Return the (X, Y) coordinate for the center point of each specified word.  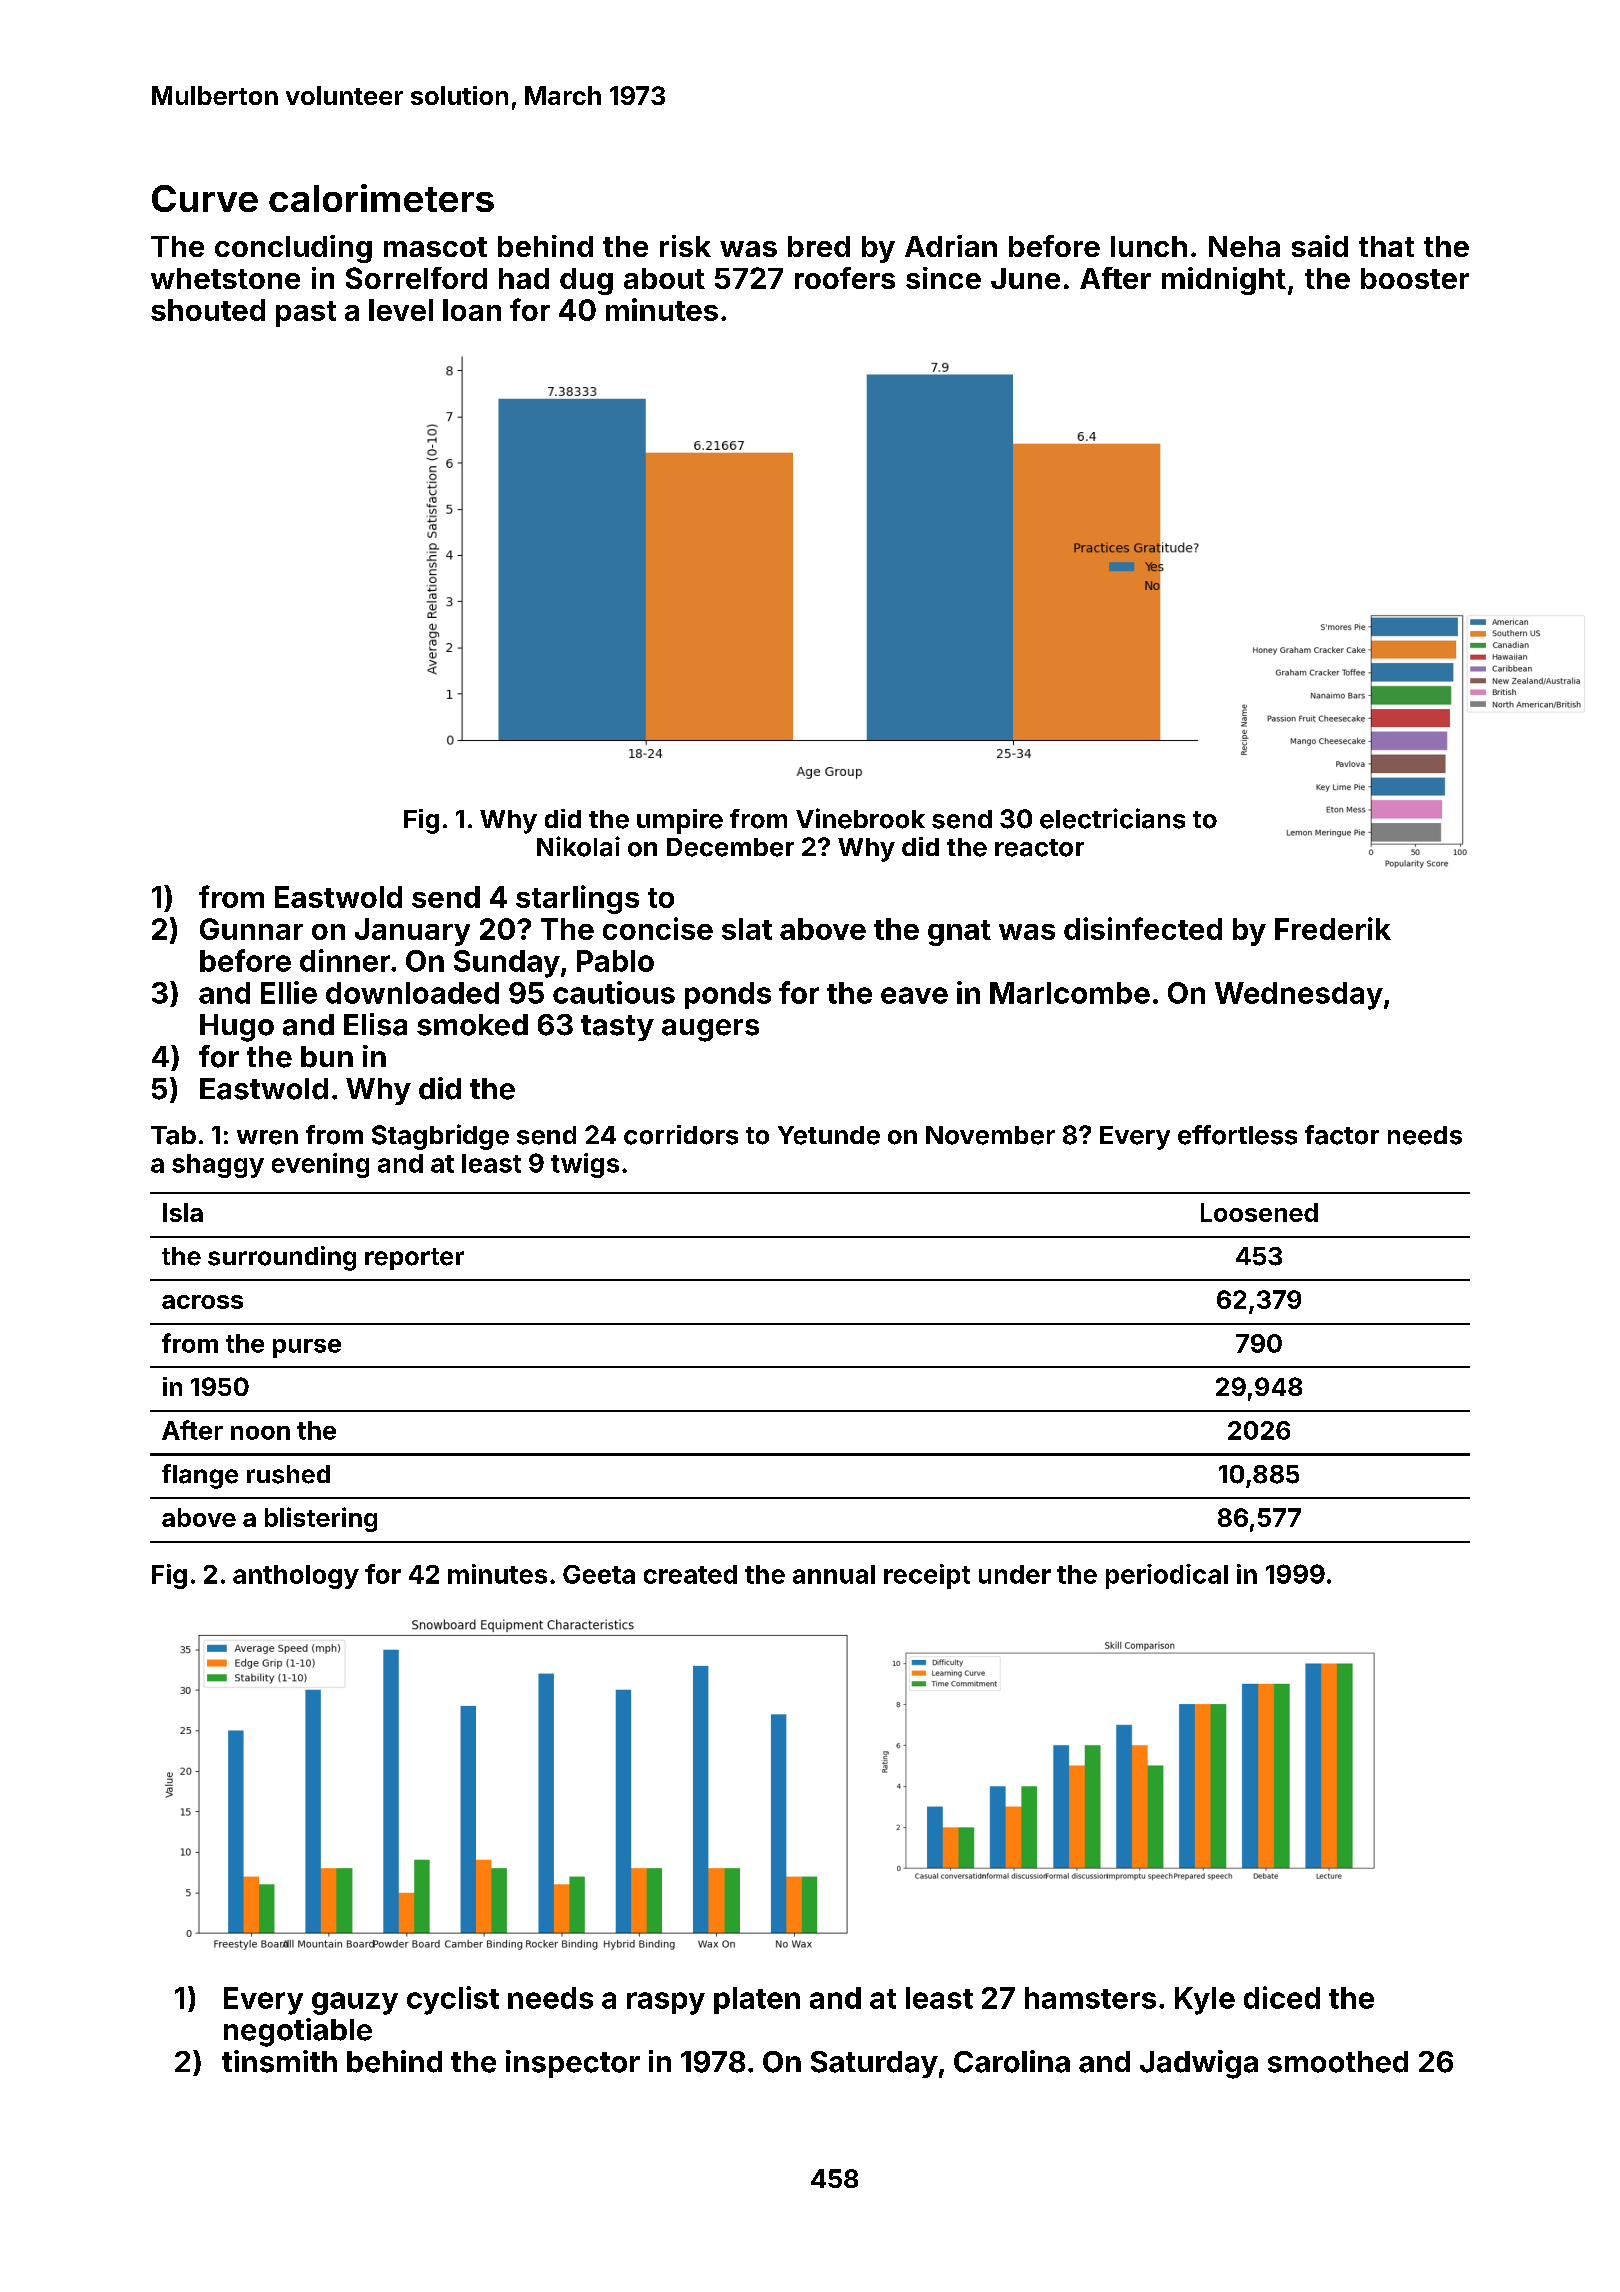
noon (260, 1433)
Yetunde (829, 1135)
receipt (927, 1576)
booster (1415, 278)
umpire (680, 821)
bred (819, 246)
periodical (1167, 1576)
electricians (1112, 818)
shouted (208, 310)
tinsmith (279, 2061)
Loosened (1259, 1212)
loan (472, 310)
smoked (472, 1025)
